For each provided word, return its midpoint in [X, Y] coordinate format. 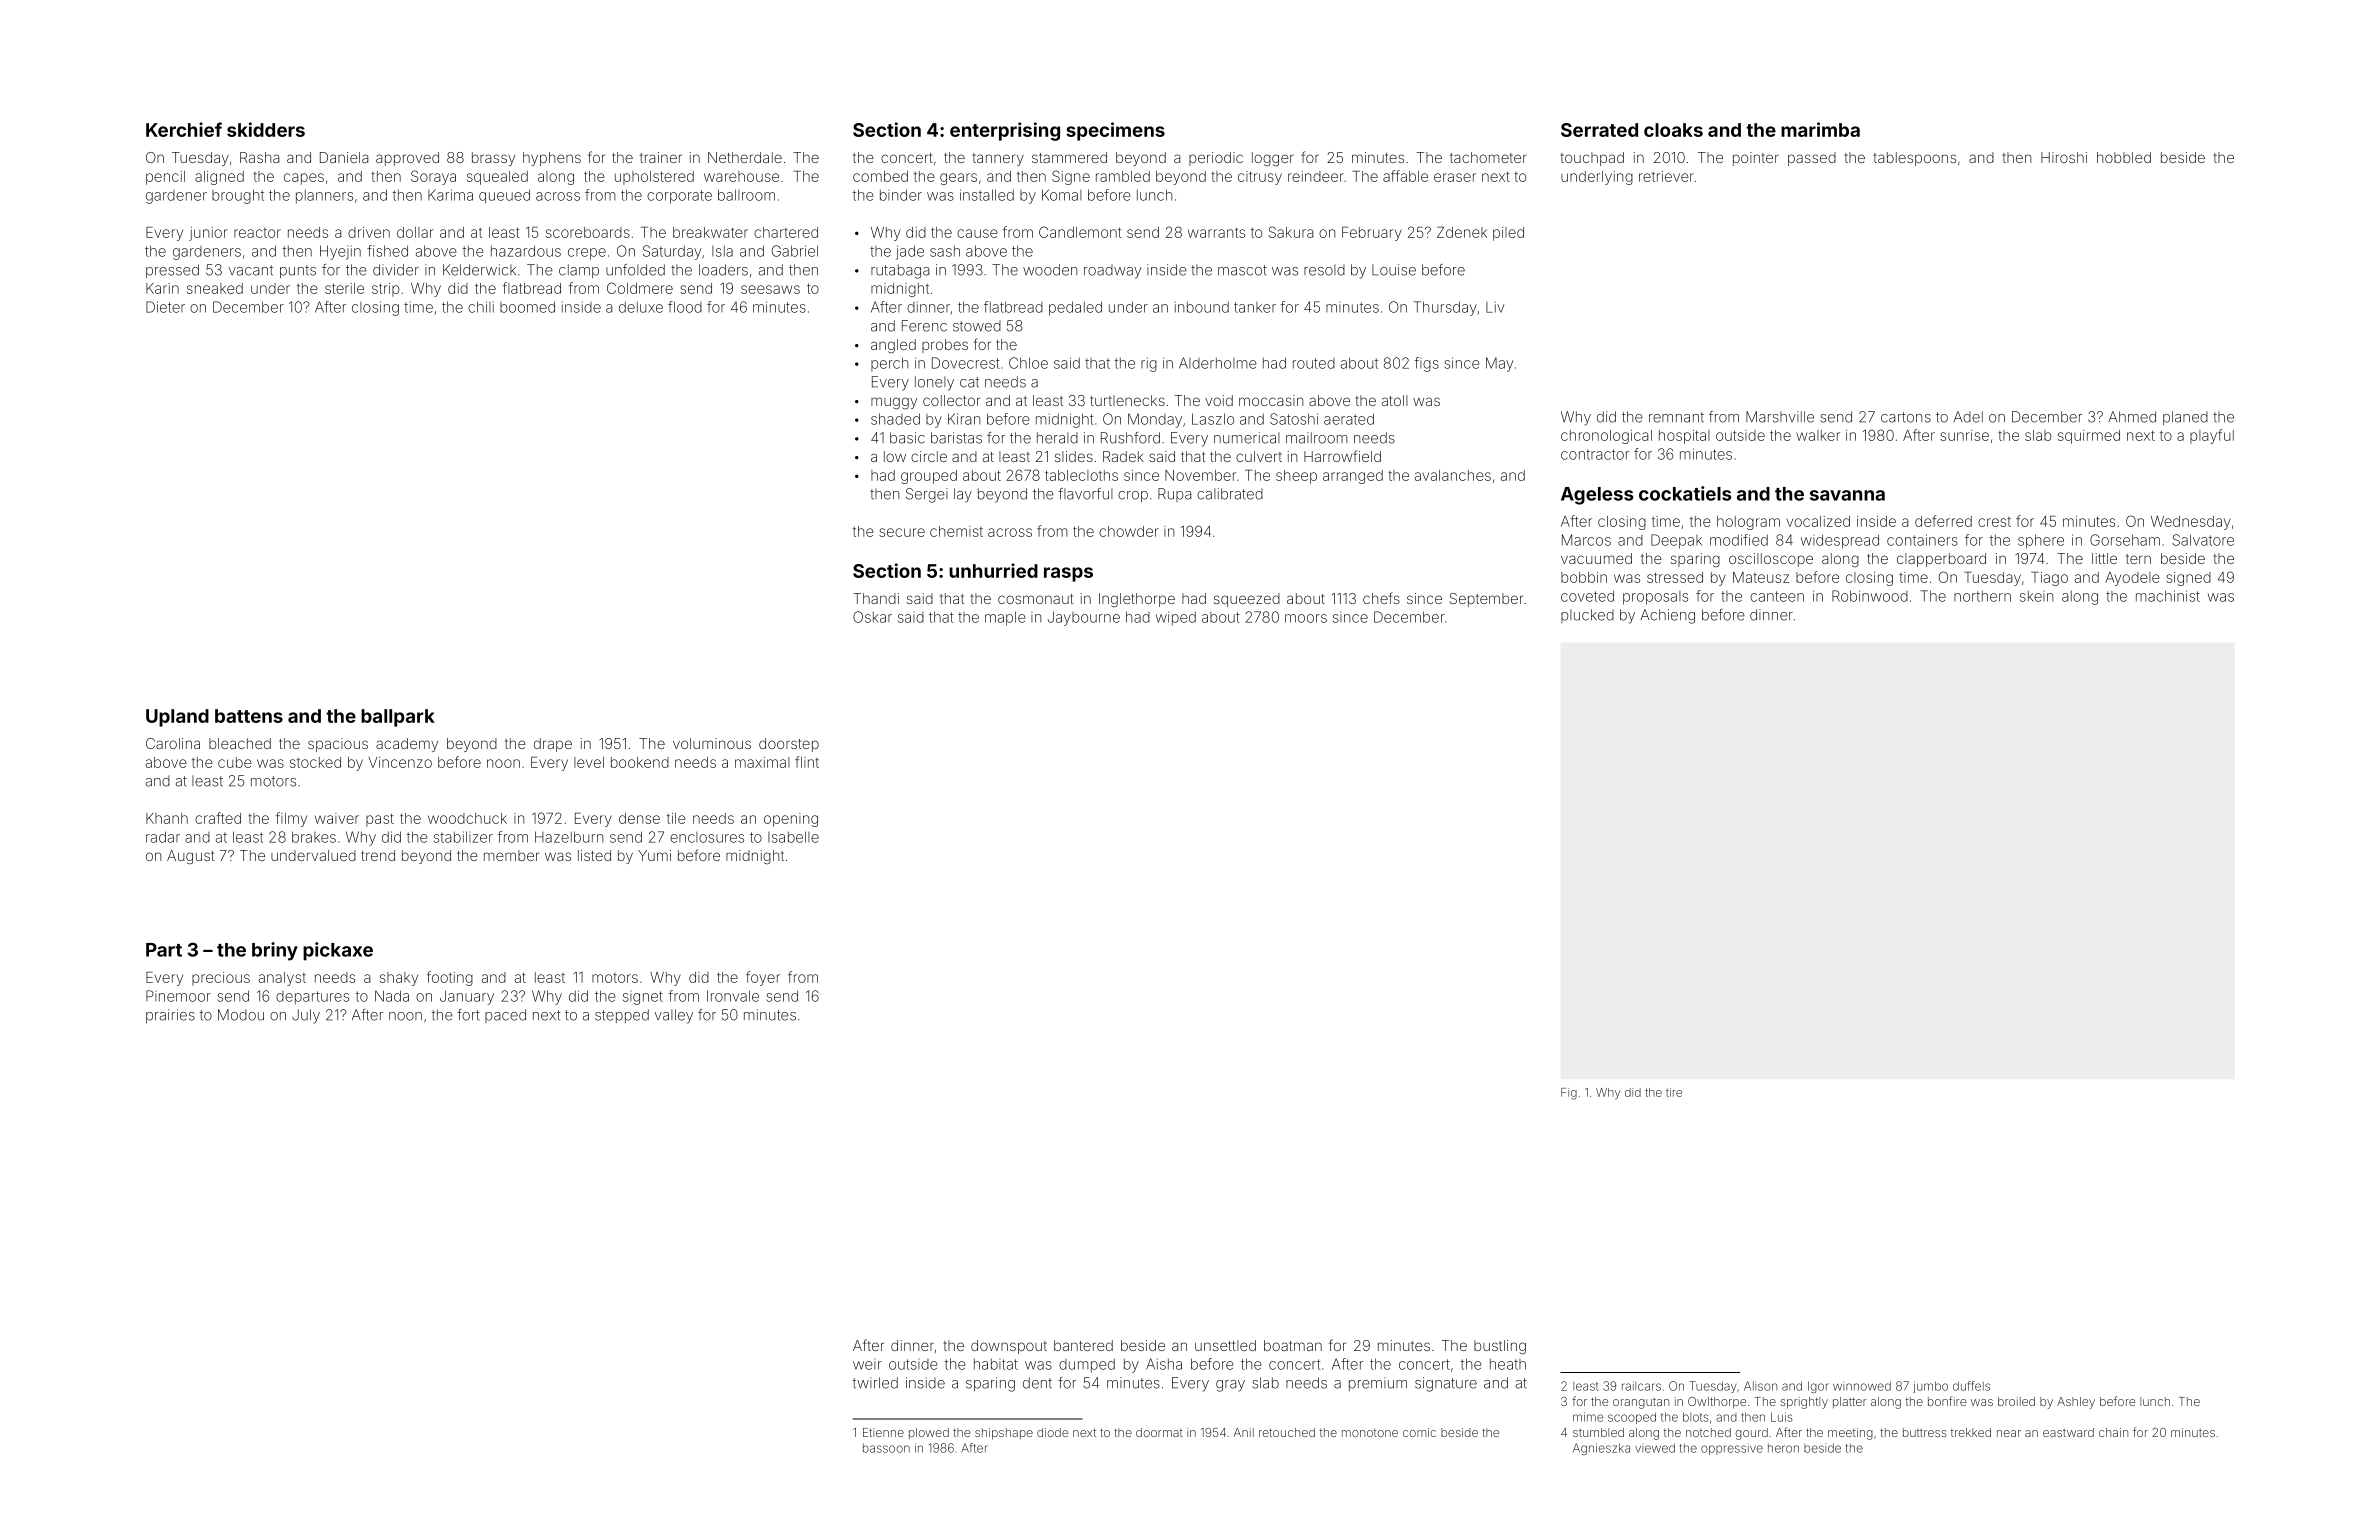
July [306, 1016]
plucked [1587, 616]
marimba [1820, 129]
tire [1674, 1092]
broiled [2016, 1401]
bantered [1083, 1345]
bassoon [886, 1448]
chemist [956, 531]
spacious [338, 745]
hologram [1748, 523]
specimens [1115, 131]
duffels [1971, 1386]
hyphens [552, 159]
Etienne [883, 1432]
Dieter [165, 307]
